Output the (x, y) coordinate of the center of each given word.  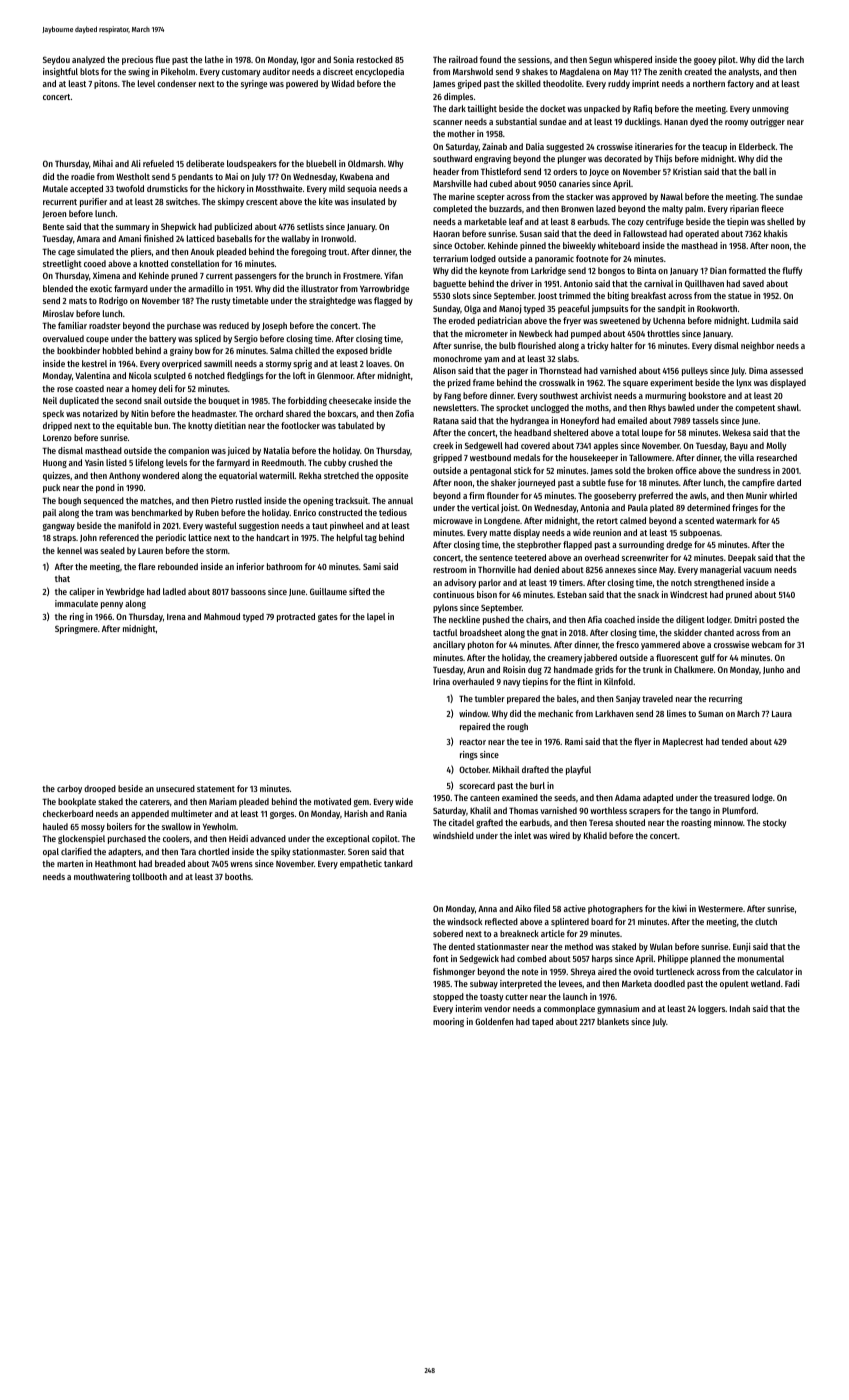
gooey (705, 61)
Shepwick (178, 227)
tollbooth (149, 876)
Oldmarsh (365, 163)
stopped (448, 997)
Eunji (742, 947)
